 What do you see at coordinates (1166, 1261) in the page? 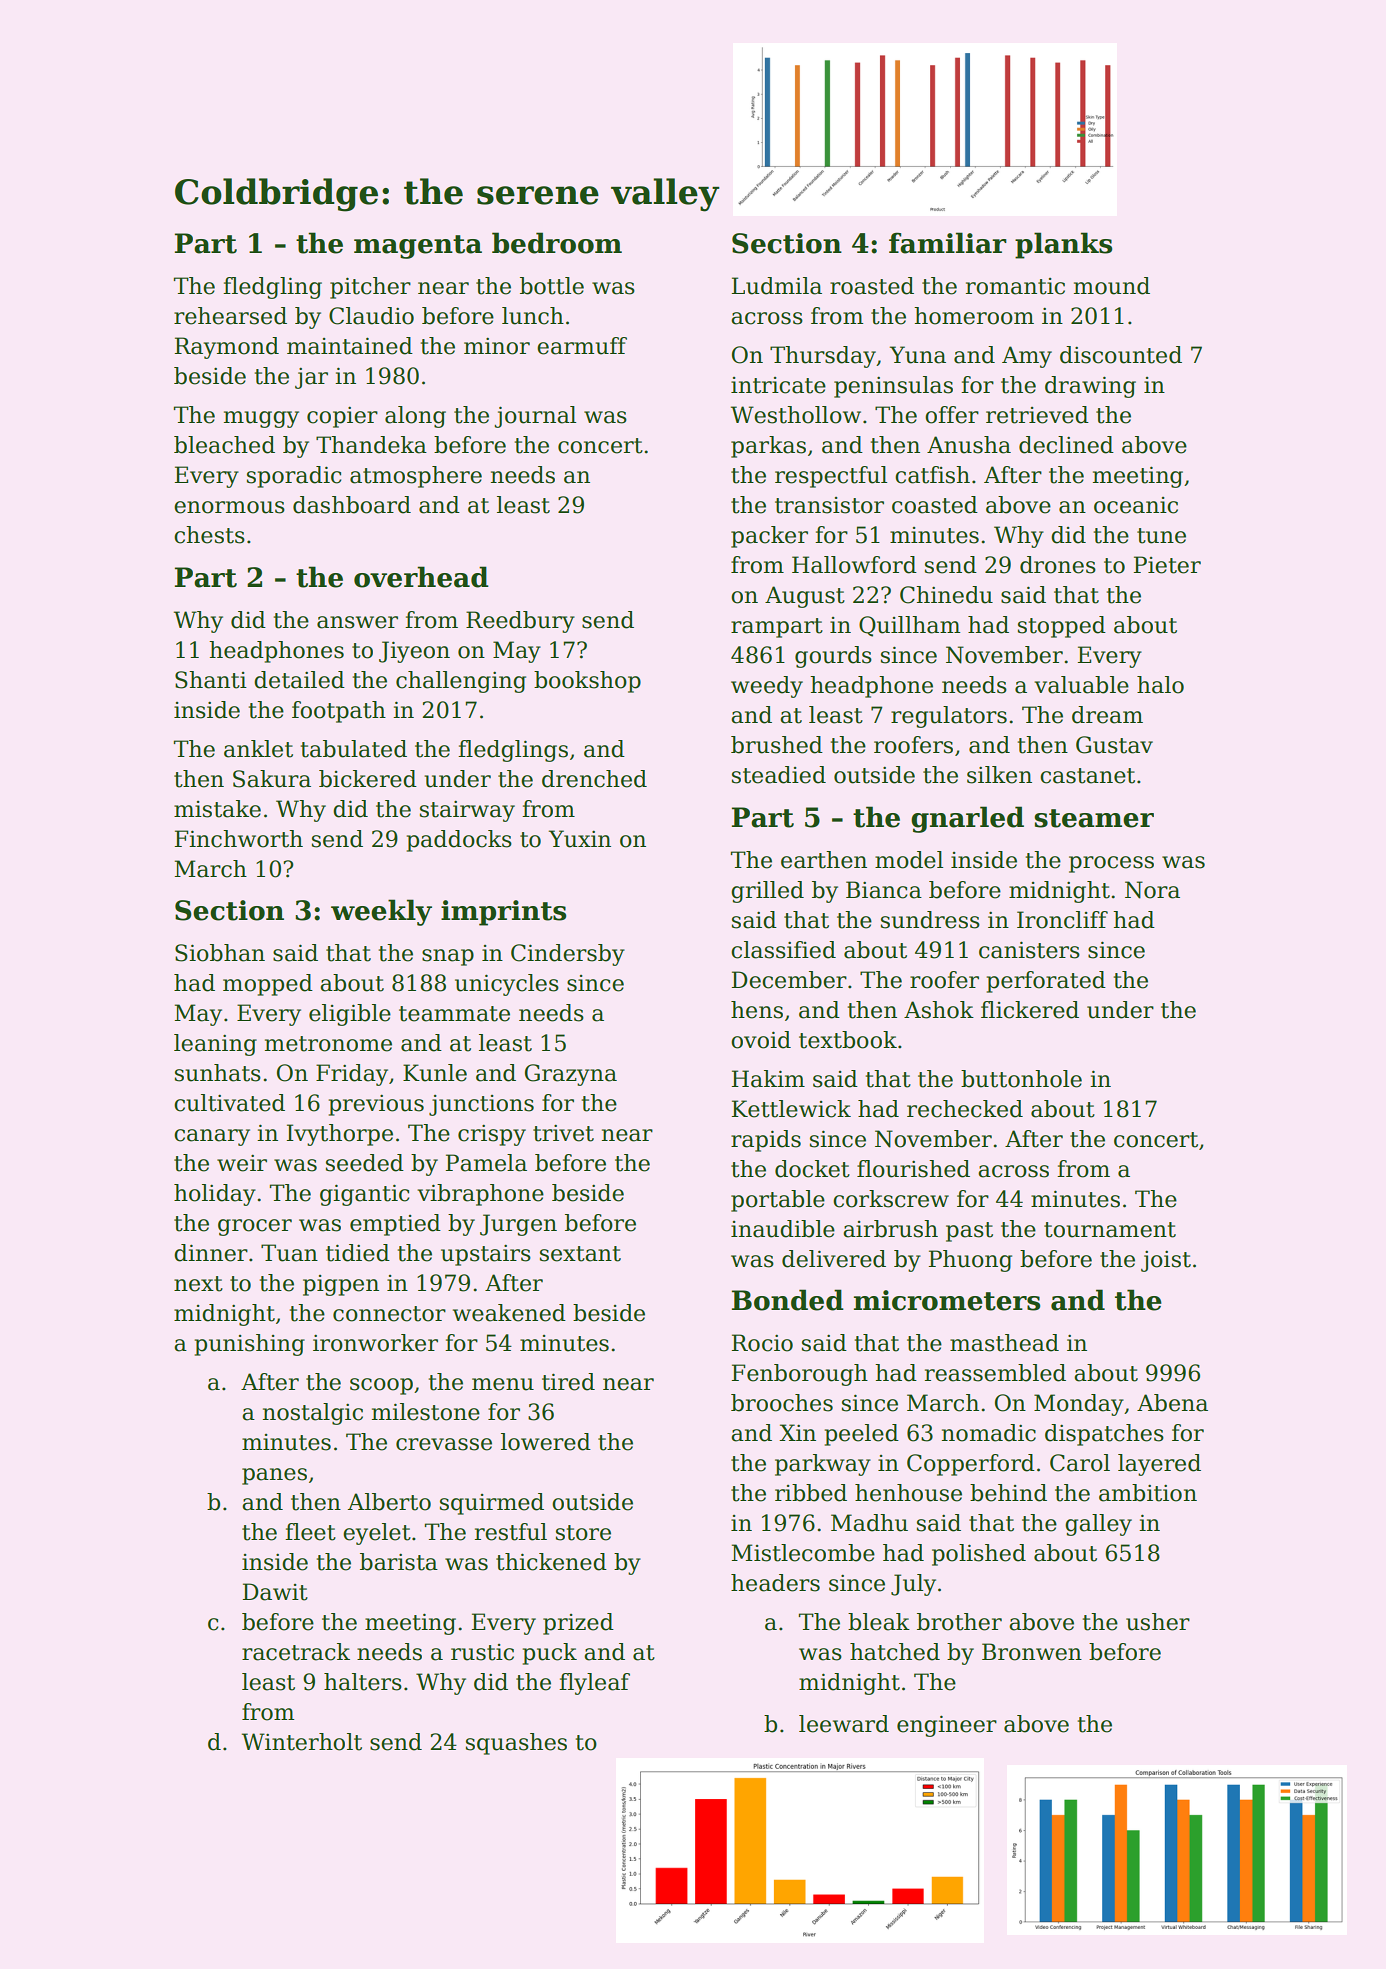
I see `joist` at bounding box center [1166, 1261].
